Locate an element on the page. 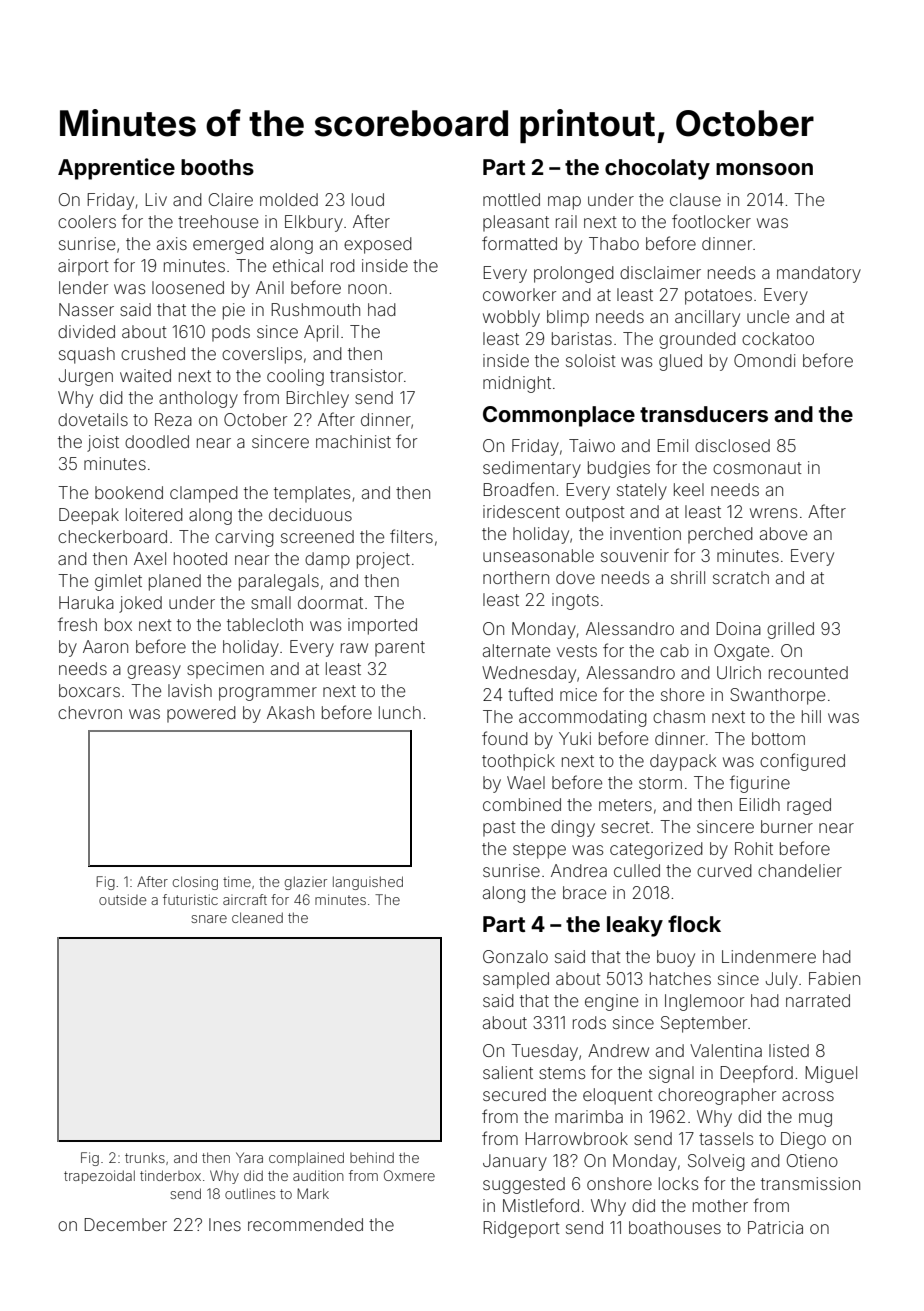  Apprentice is located at coordinates (116, 169).
